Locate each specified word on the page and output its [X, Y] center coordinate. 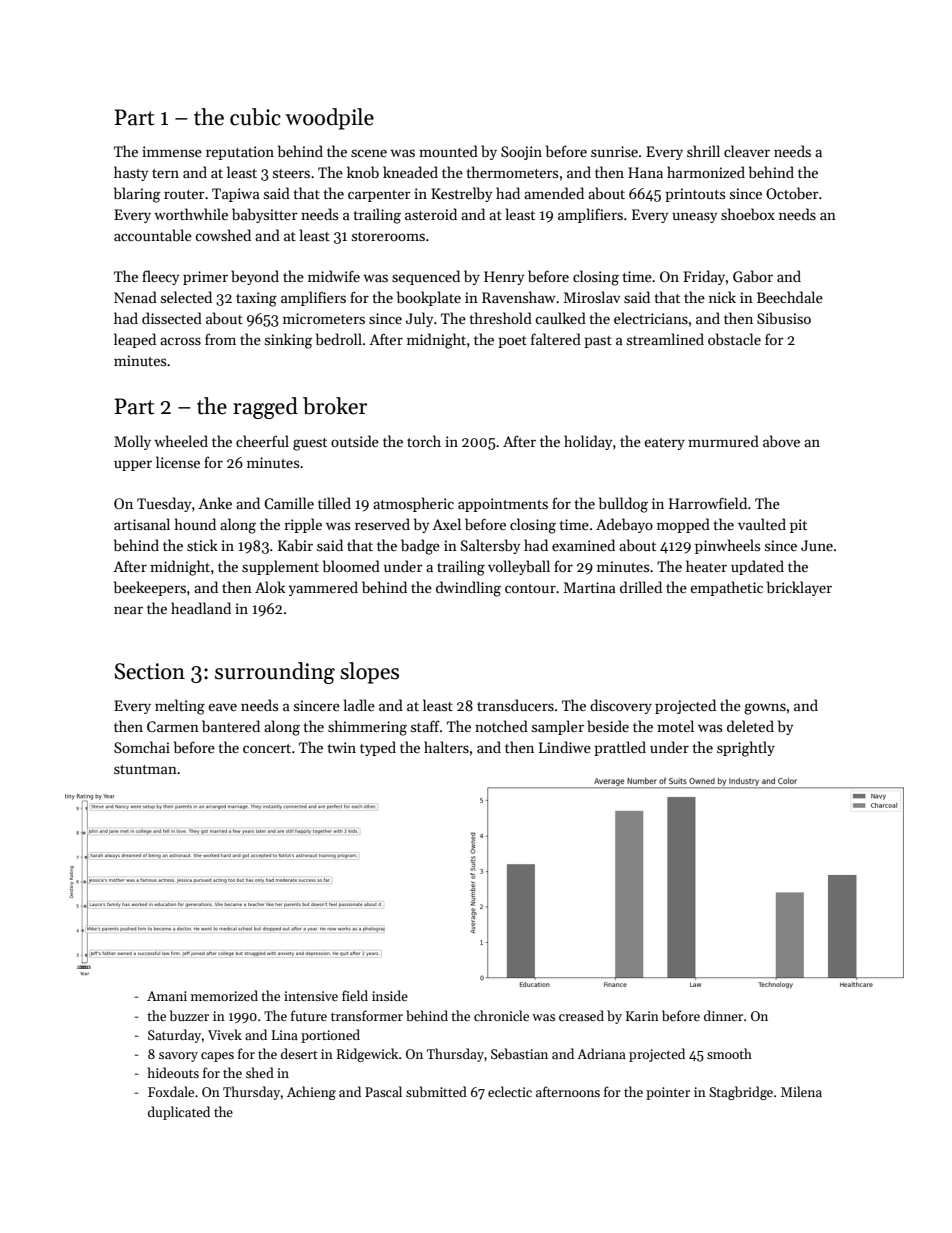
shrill [703, 151]
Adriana [601, 1053]
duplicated [179, 1113]
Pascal [383, 1091]
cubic [255, 117]
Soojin [521, 153]
